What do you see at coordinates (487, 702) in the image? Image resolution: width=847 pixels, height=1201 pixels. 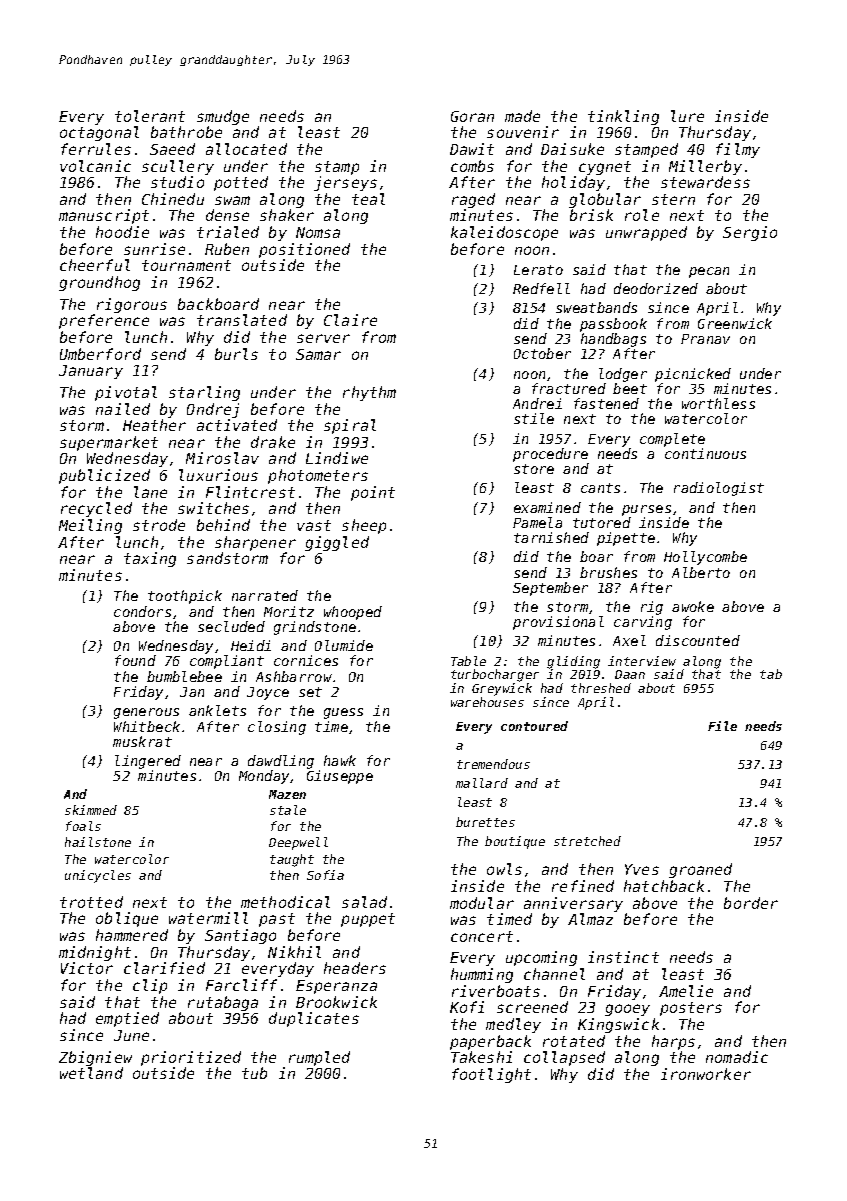 I see `warehouses` at bounding box center [487, 702].
